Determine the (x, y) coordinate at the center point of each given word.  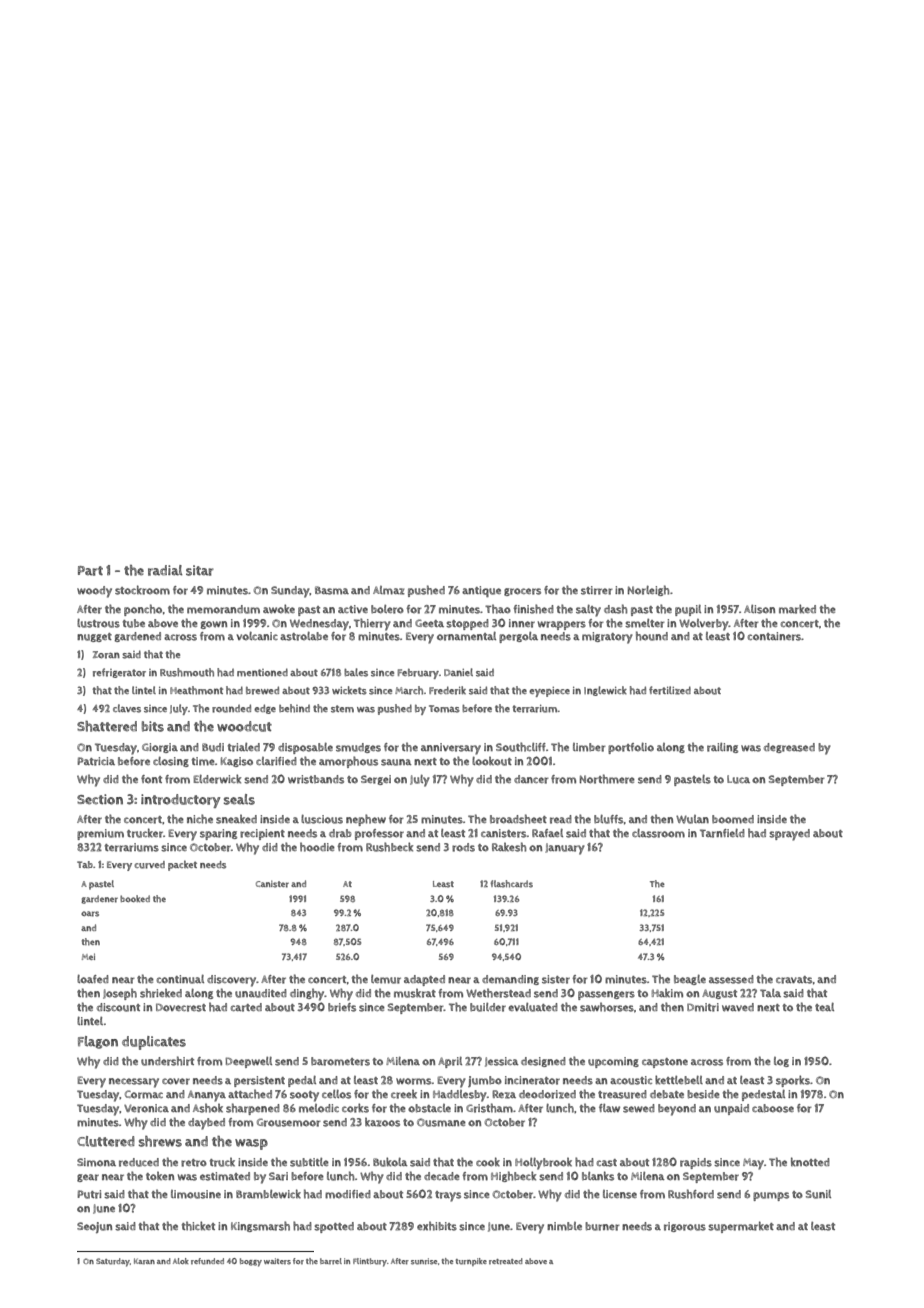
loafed (93, 979)
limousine (196, 1194)
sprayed (789, 835)
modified (348, 1194)
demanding (510, 980)
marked (797, 609)
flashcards (512, 884)
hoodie (317, 847)
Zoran (106, 655)
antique (481, 591)
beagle (690, 980)
